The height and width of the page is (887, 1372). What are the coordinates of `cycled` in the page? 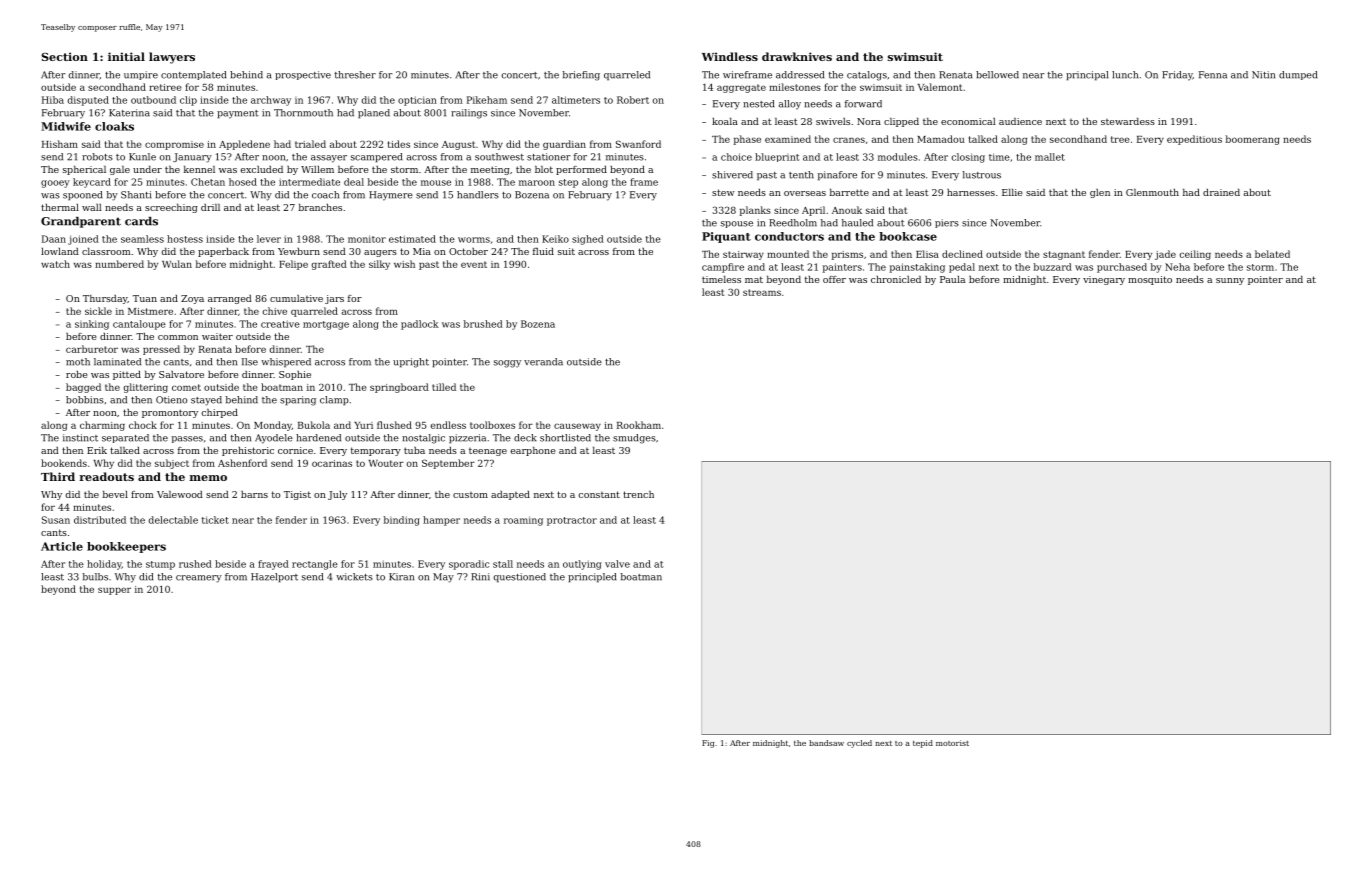 It's located at (859, 744).
